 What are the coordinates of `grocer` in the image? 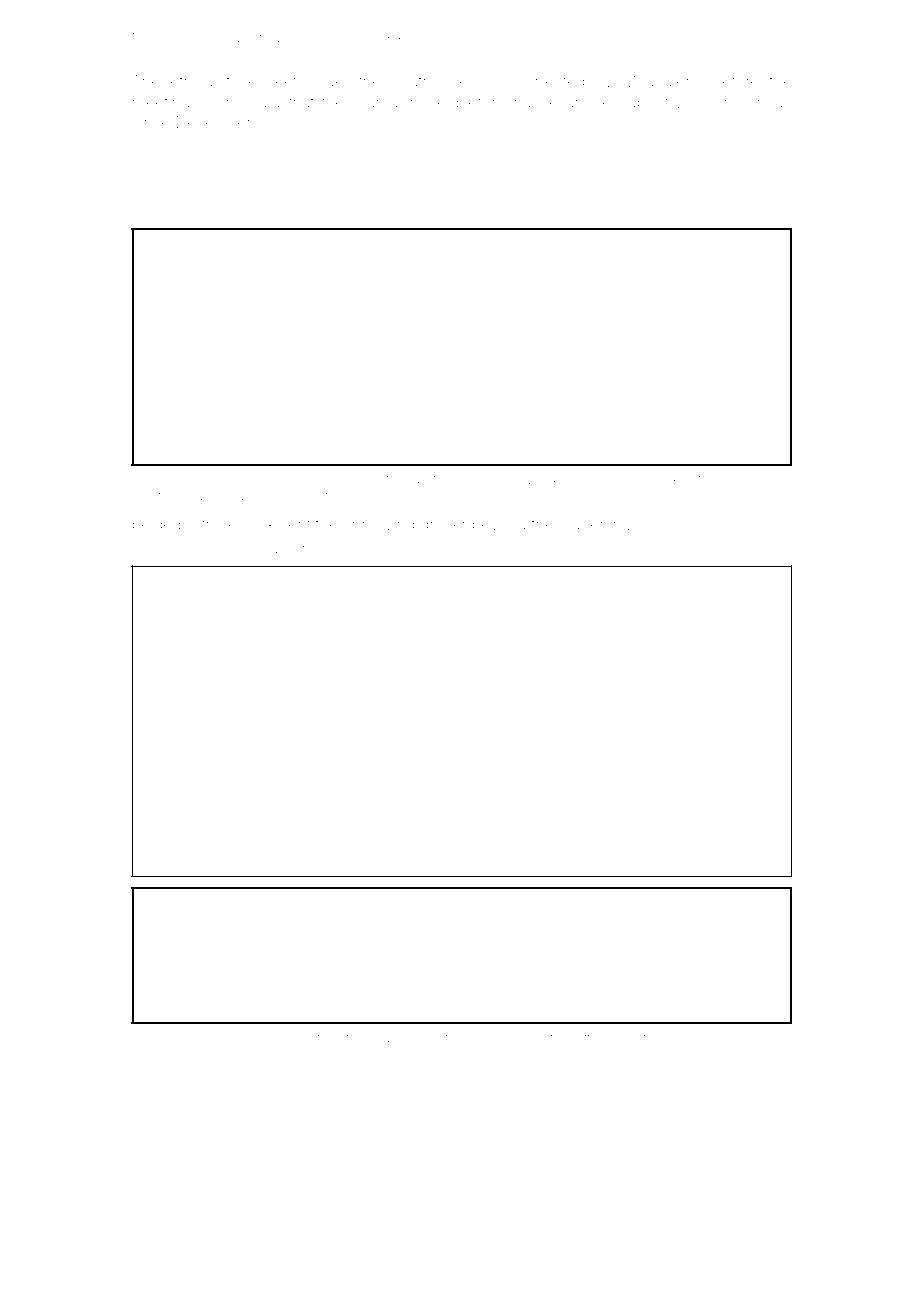 It's located at (443, 527).
